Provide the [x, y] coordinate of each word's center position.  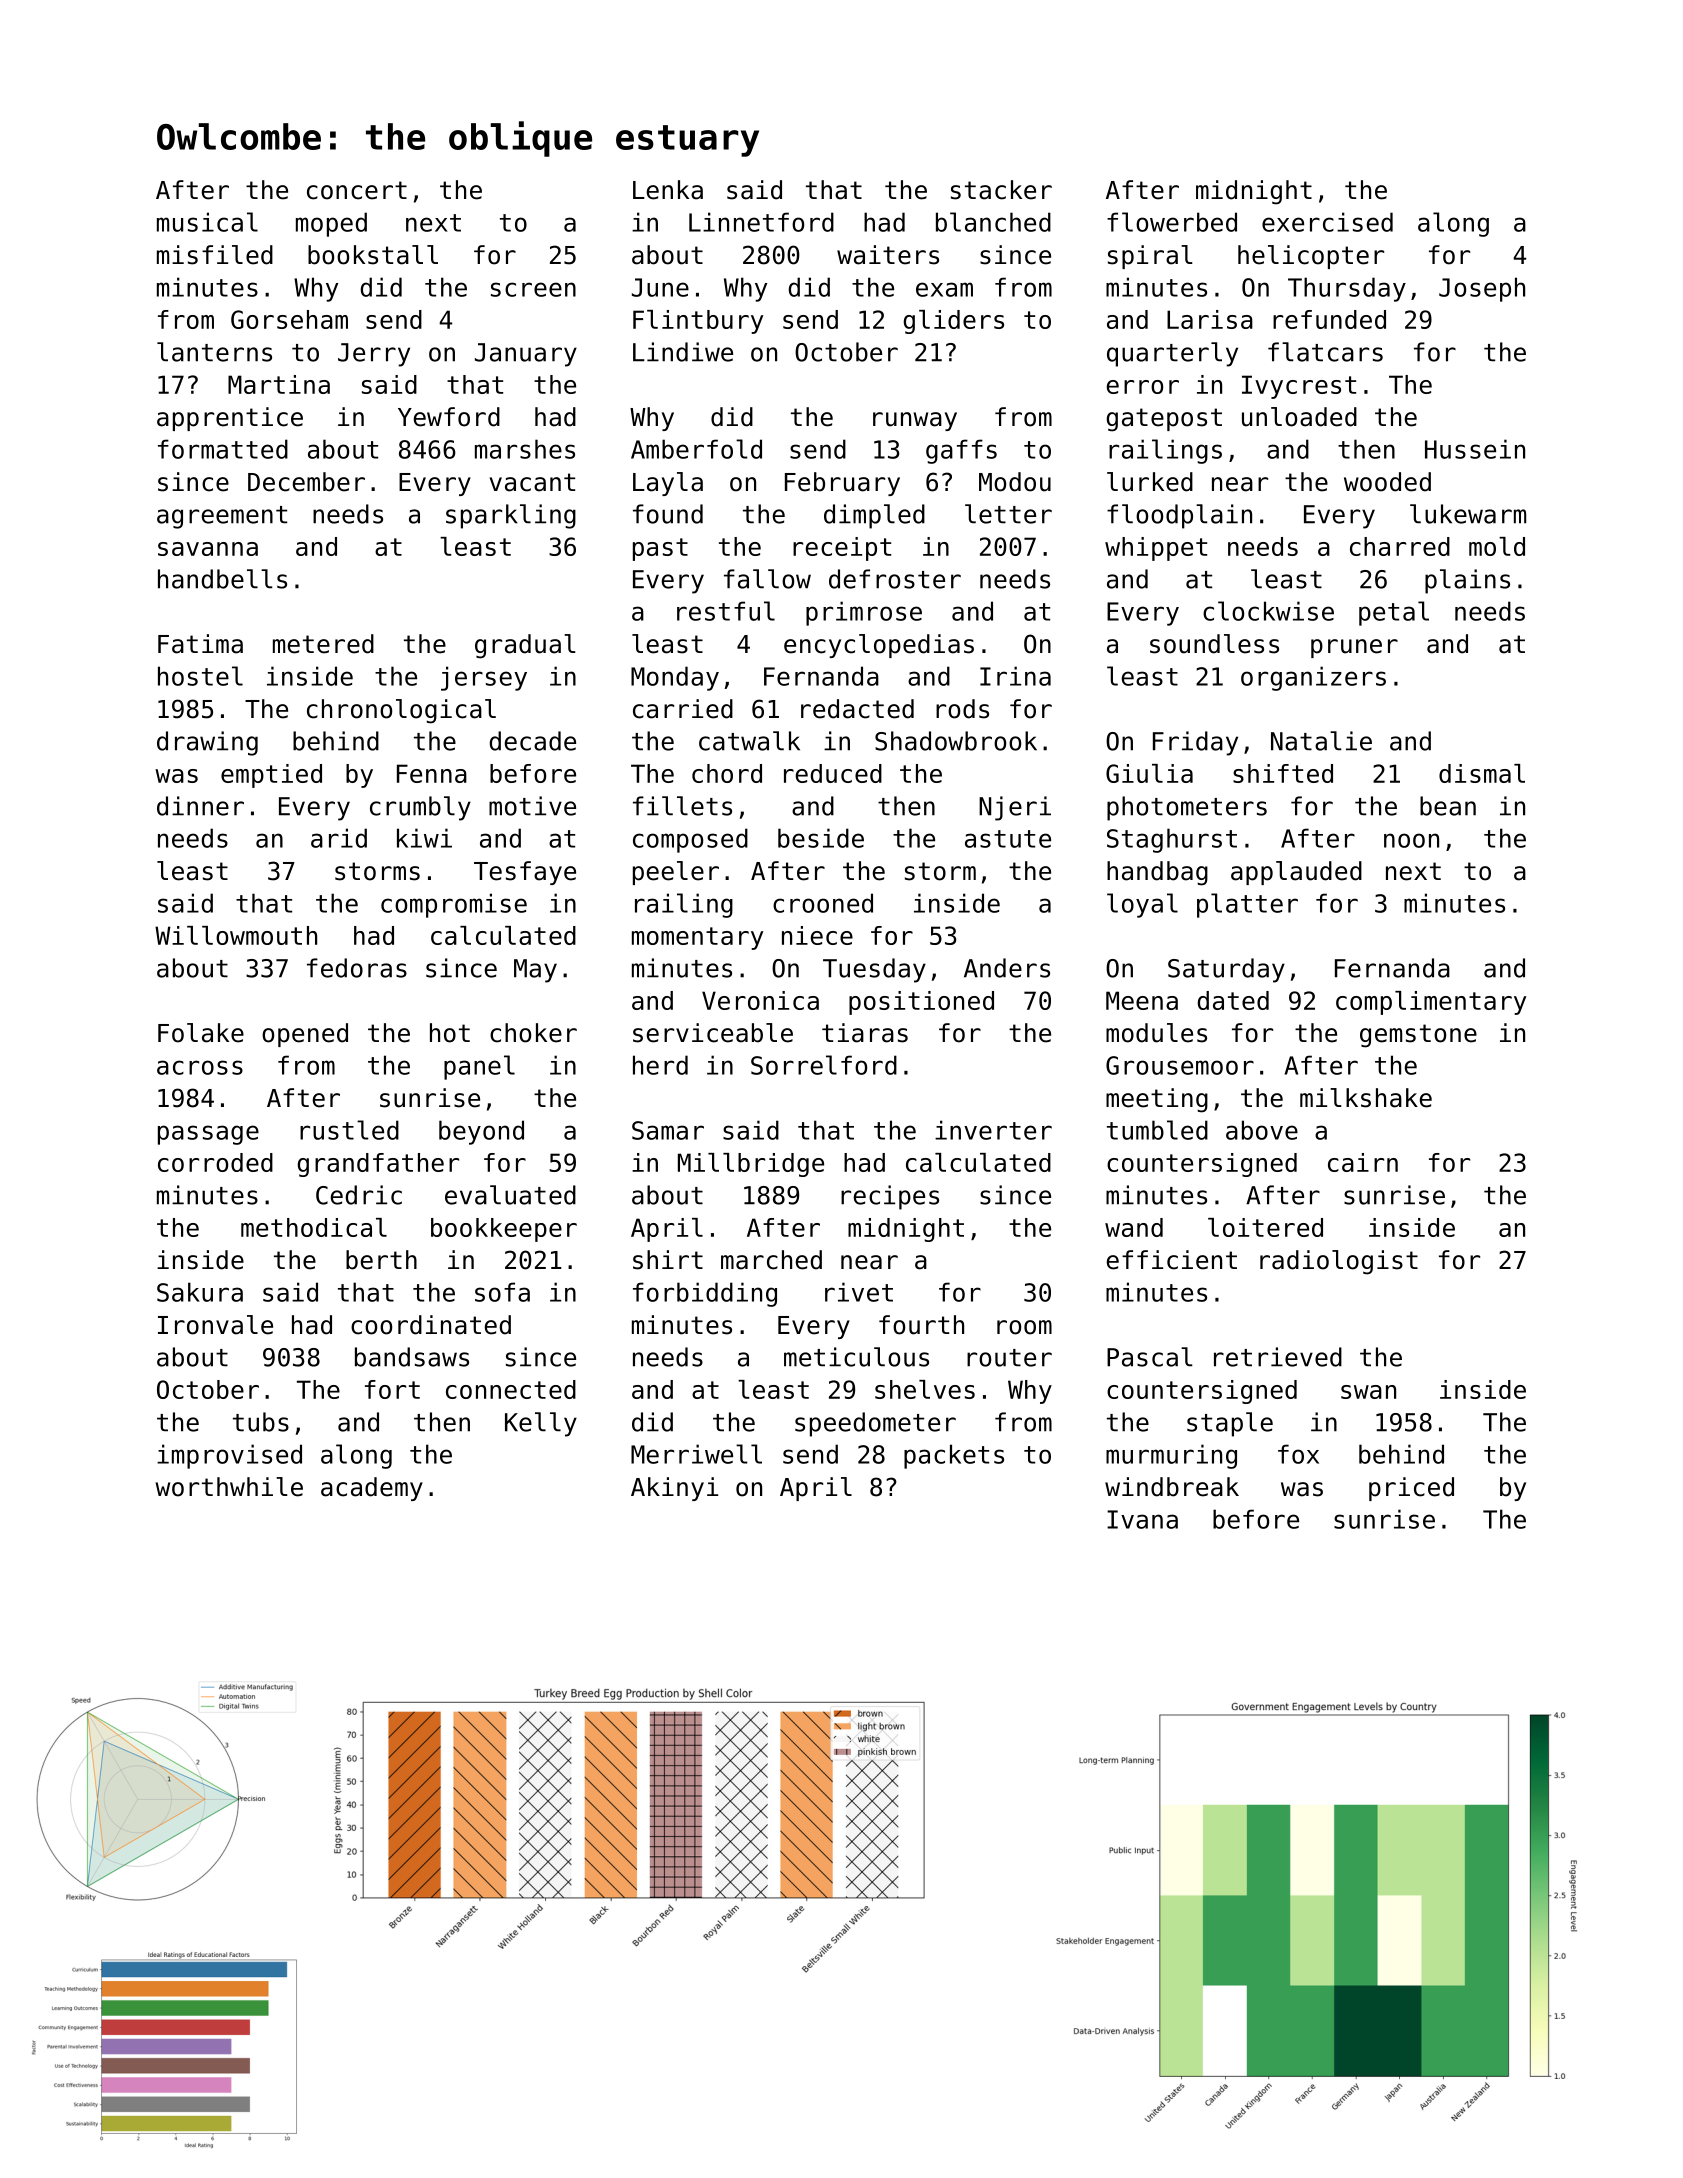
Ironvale [215, 1325]
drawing [207, 743]
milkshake [1366, 1098]
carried [683, 709]
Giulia [1149, 773]
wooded [1387, 482]
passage [208, 1135]
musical [207, 222]
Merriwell [696, 1454]
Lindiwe [683, 352]
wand [1134, 1227]
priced [1411, 1489]
